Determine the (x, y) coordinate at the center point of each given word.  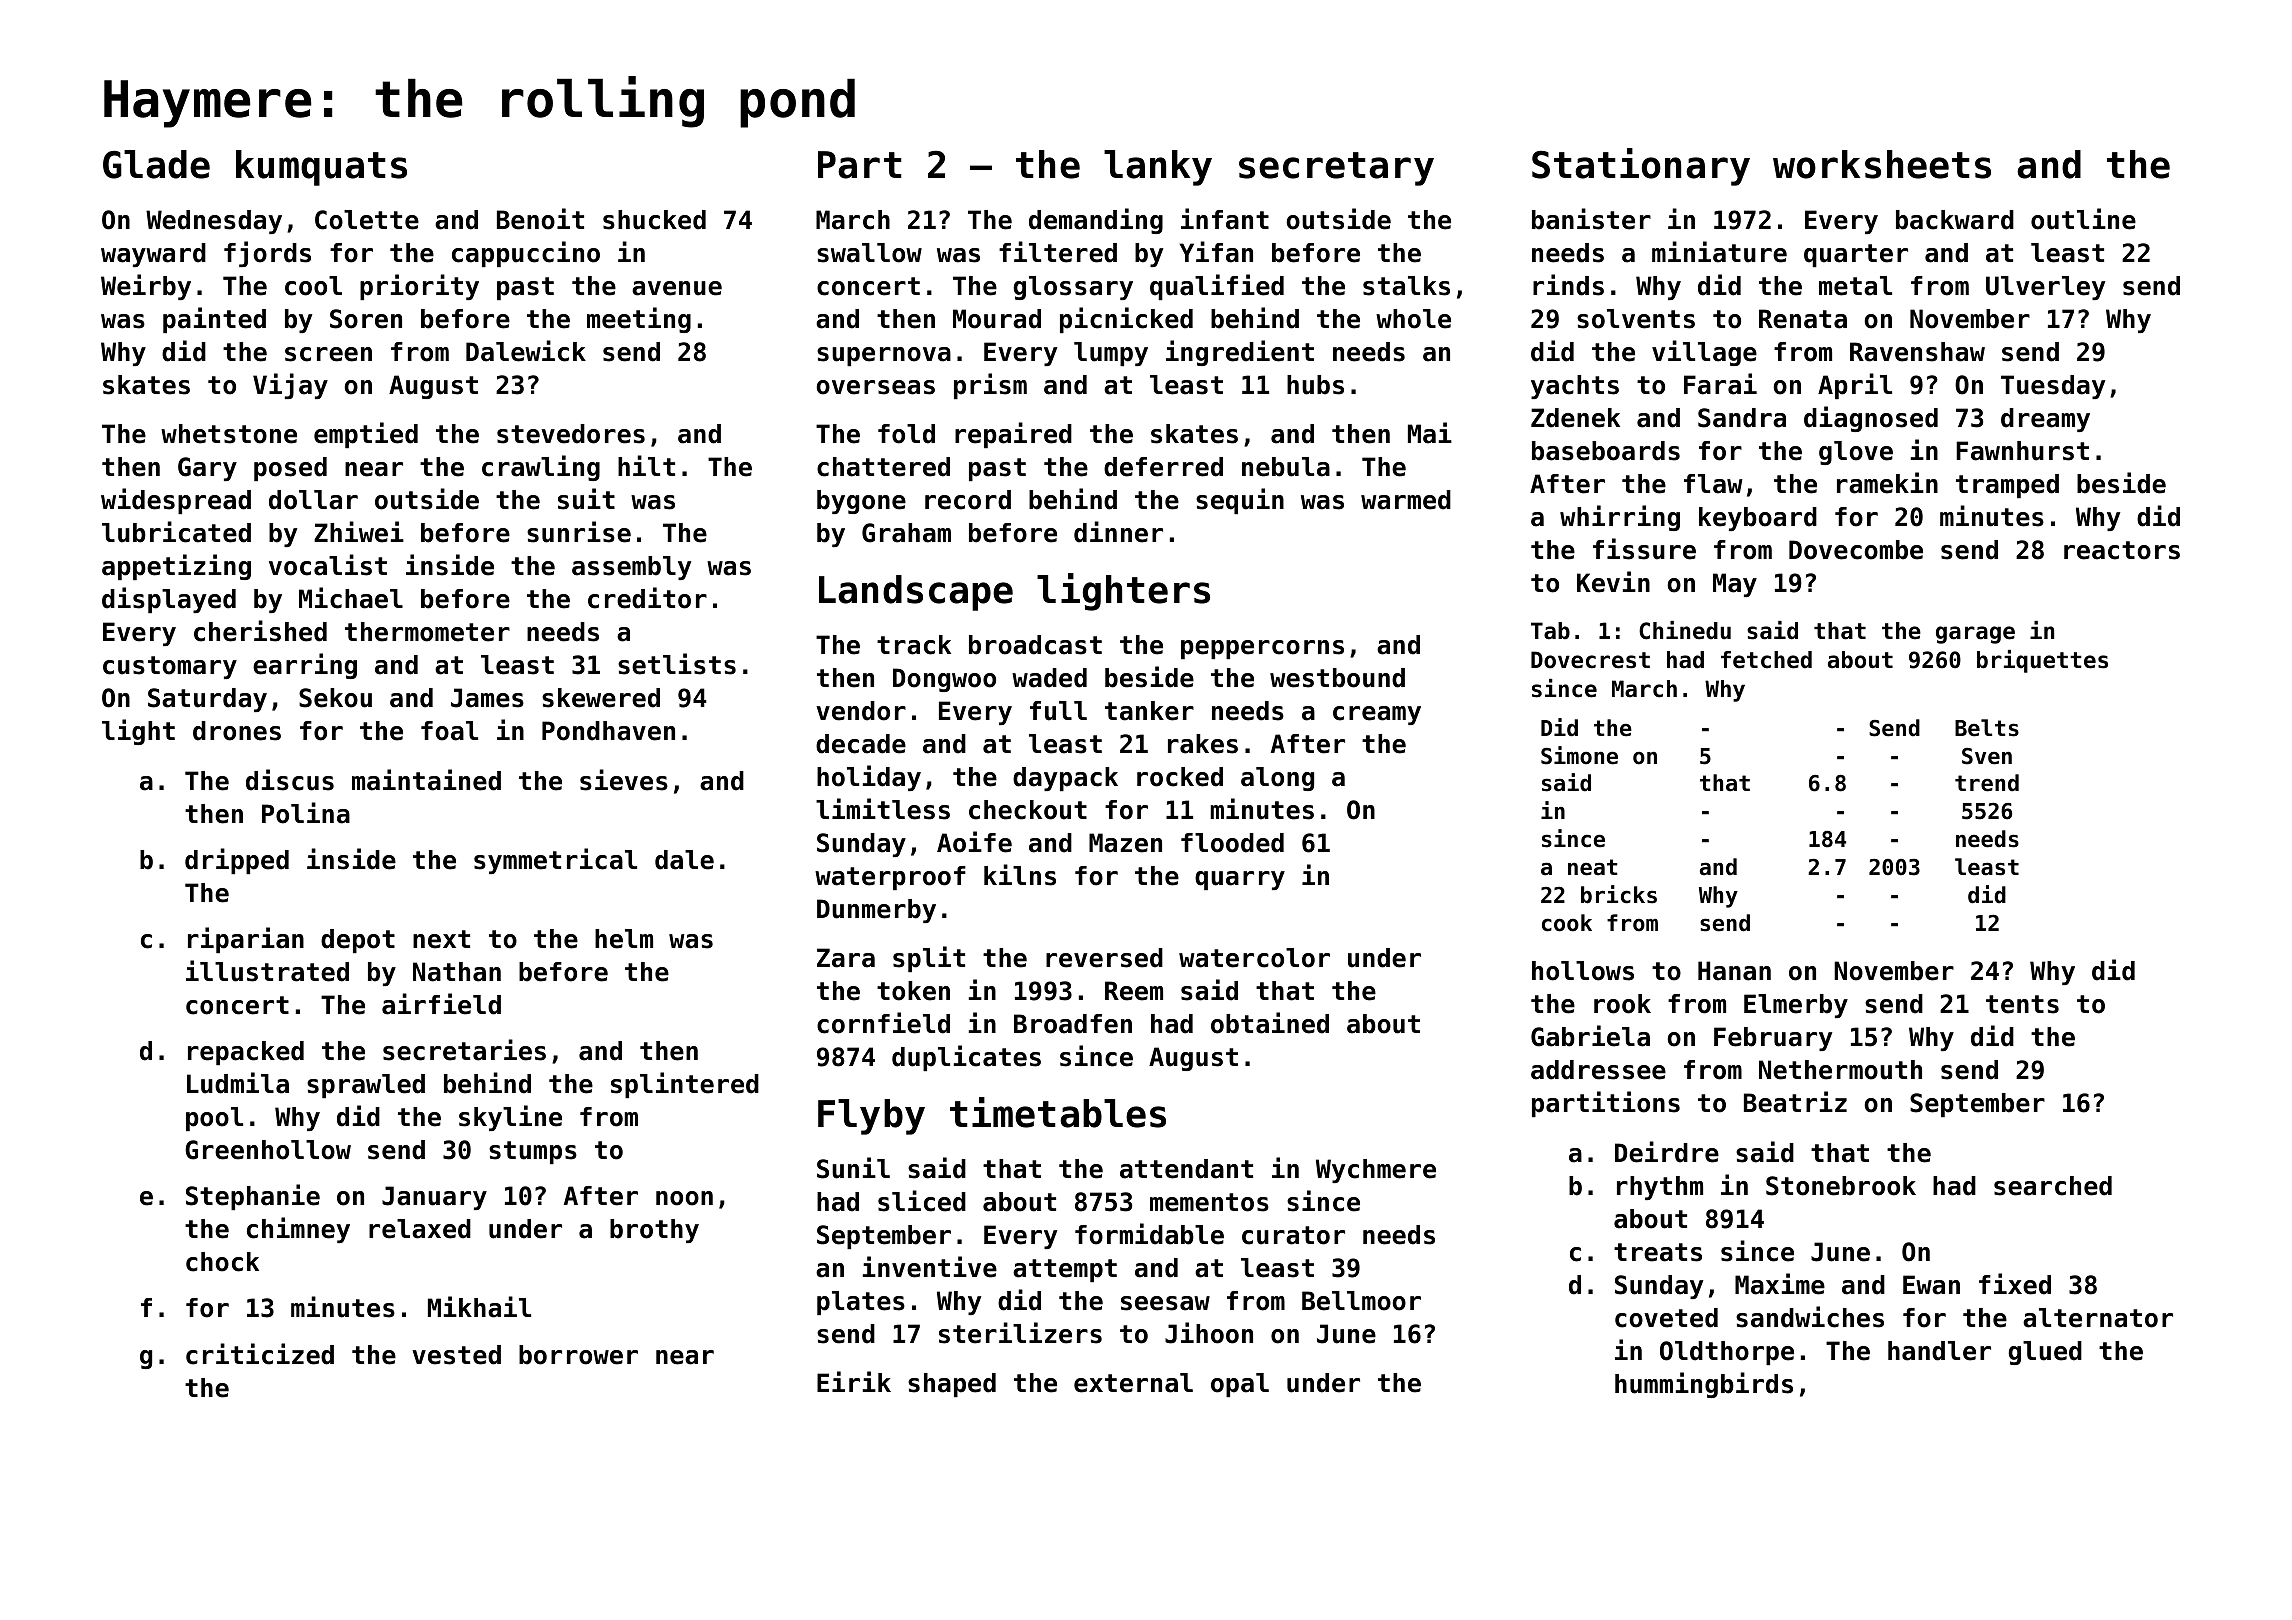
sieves (624, 780)
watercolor (1254, 958)
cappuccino (526, 254)
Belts (1987, 728)
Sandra (1742, 418)
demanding (1096, 221)
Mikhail (479, 1307)
